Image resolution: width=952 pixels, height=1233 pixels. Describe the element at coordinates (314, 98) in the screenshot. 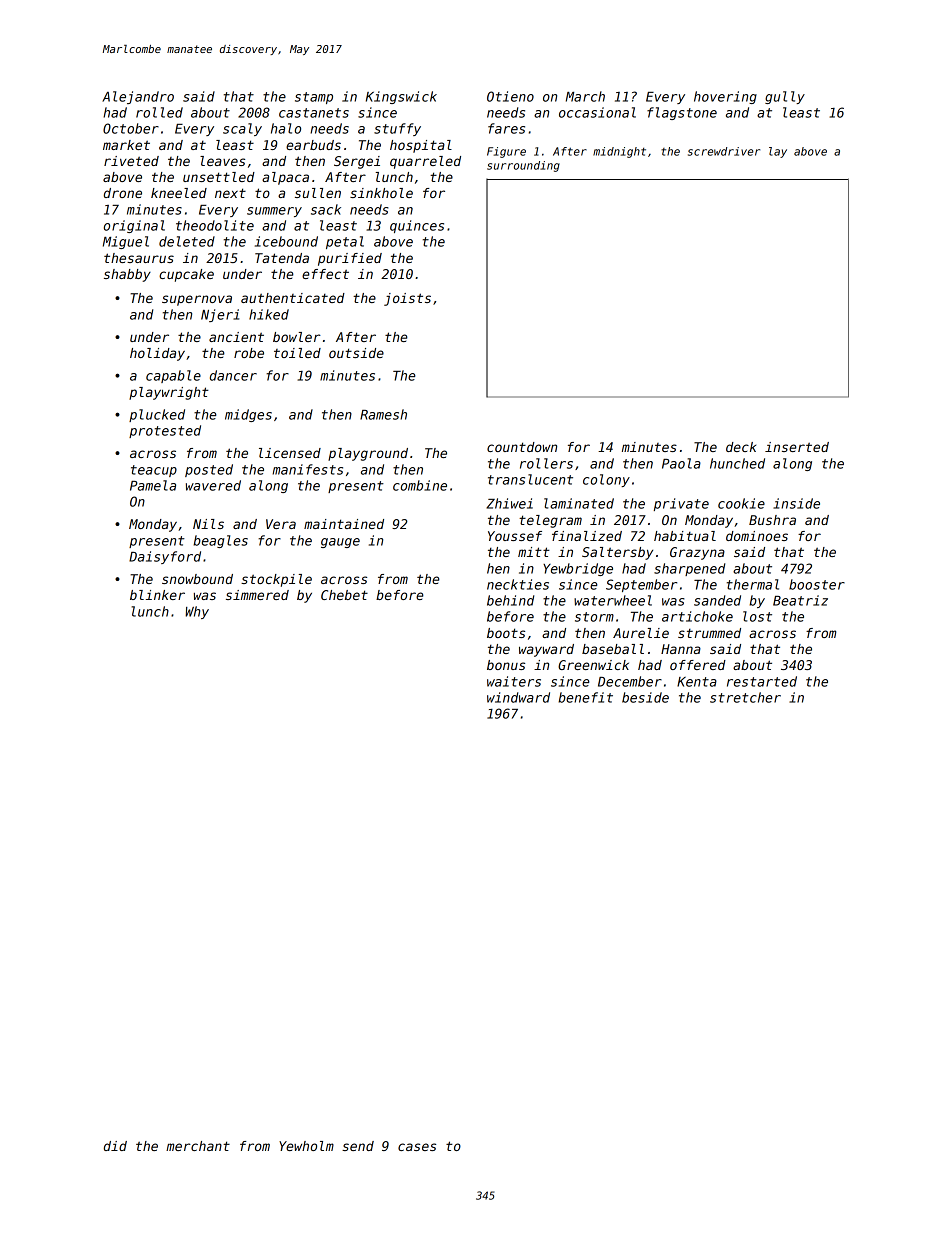

I see `stamp` at that location.
